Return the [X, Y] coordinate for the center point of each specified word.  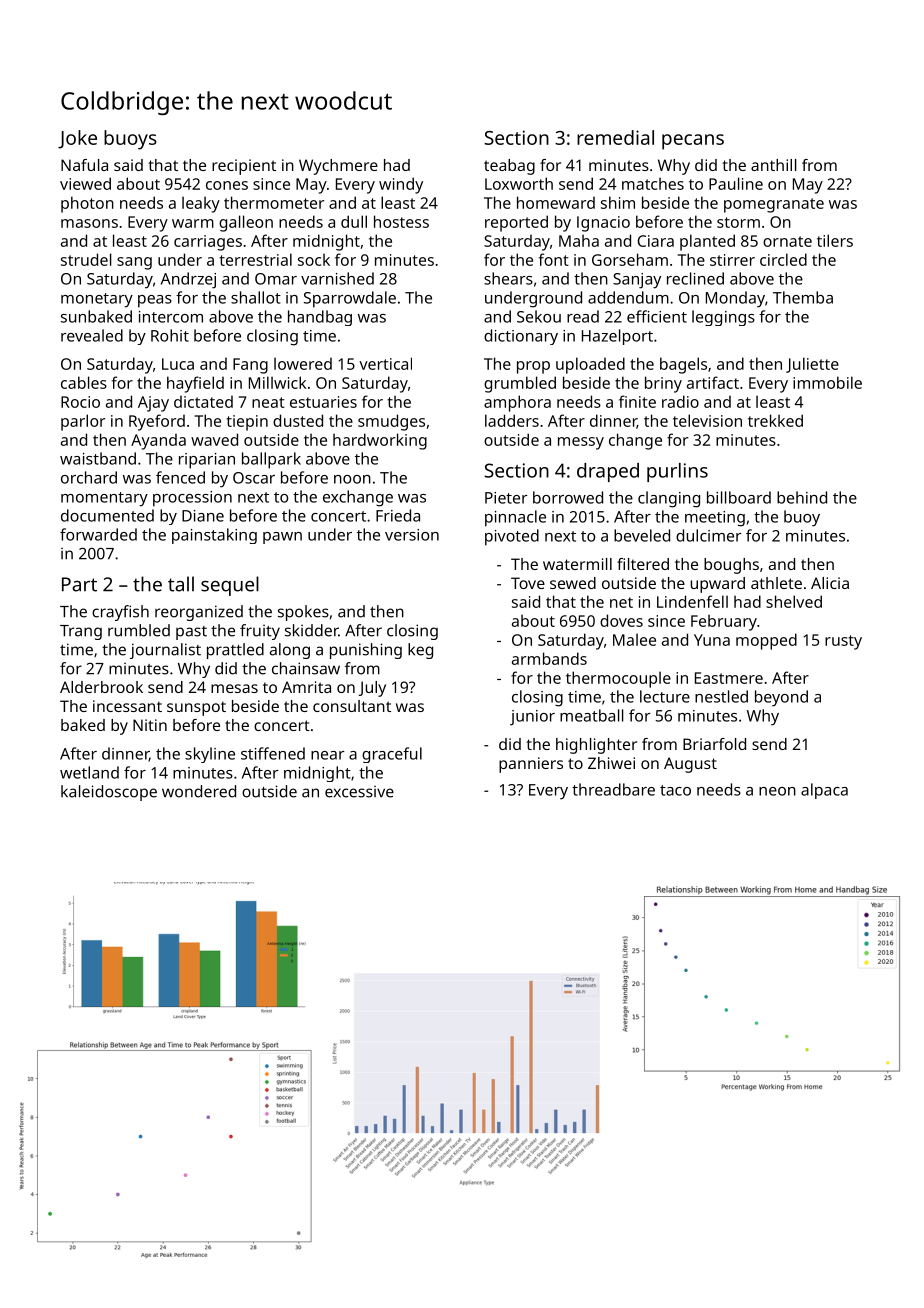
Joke [77, 139]
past [191, 633]
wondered [199, 791]
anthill [774, 165]
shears [508, 278]
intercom [171, 317]
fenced [180, 477]
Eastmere [729, 678]
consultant [352, 706]
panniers [531, 765]
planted [707, 242]
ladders [512, 420]
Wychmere [338, 167]
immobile [827, 382]
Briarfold [714, 744]
